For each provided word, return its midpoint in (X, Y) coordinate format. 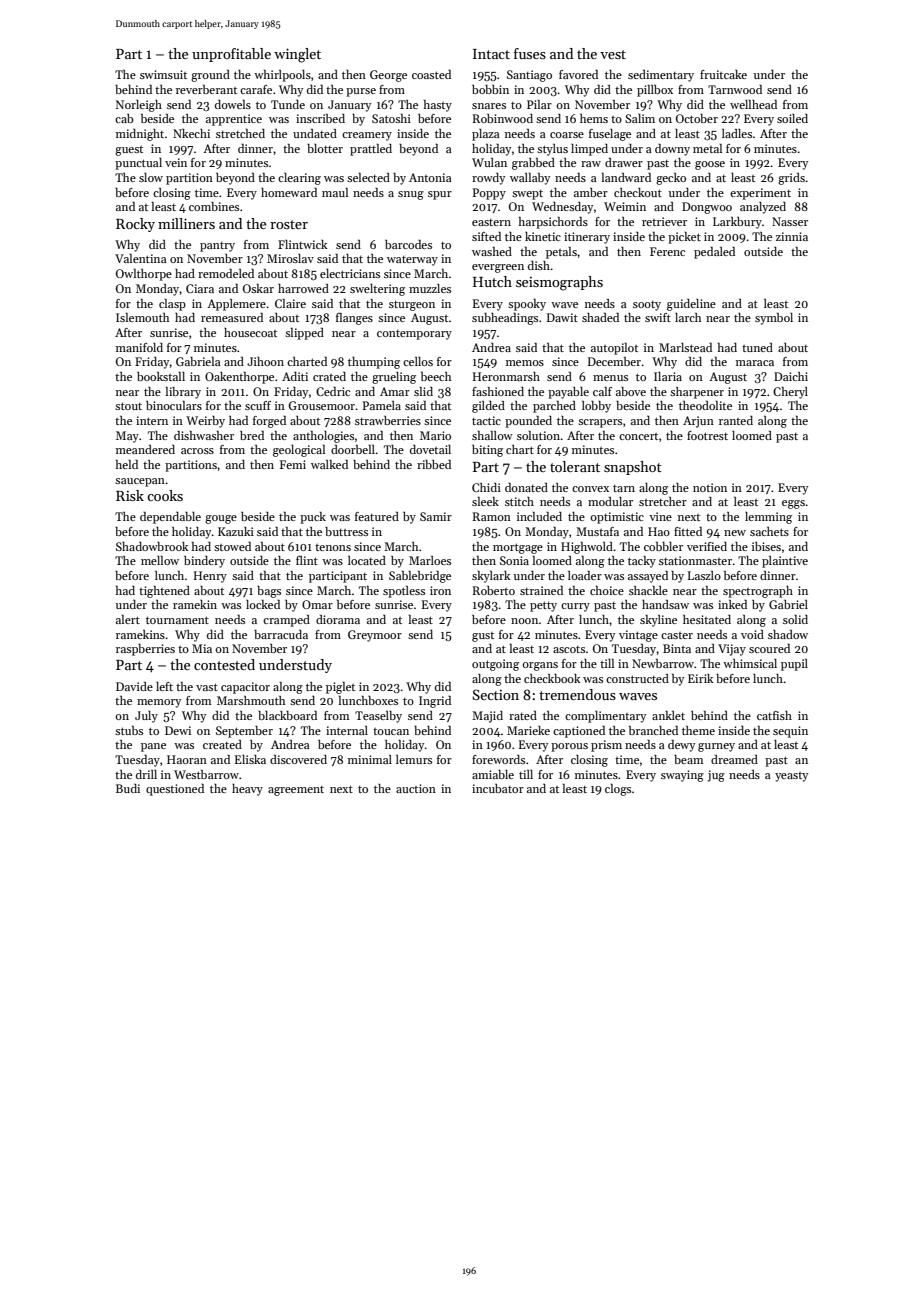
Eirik (701, 678)
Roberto (494, 590)
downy (672, 150)
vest (613, 54)
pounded (528, 422)
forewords (498, 759)
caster (677, 635)
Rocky (135, 225)
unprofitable (231, 55)
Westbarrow (206, 774)
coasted (431, 74)
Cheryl (790, 393)
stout (128, 406)
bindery (204, 562)
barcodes (408, 244)
